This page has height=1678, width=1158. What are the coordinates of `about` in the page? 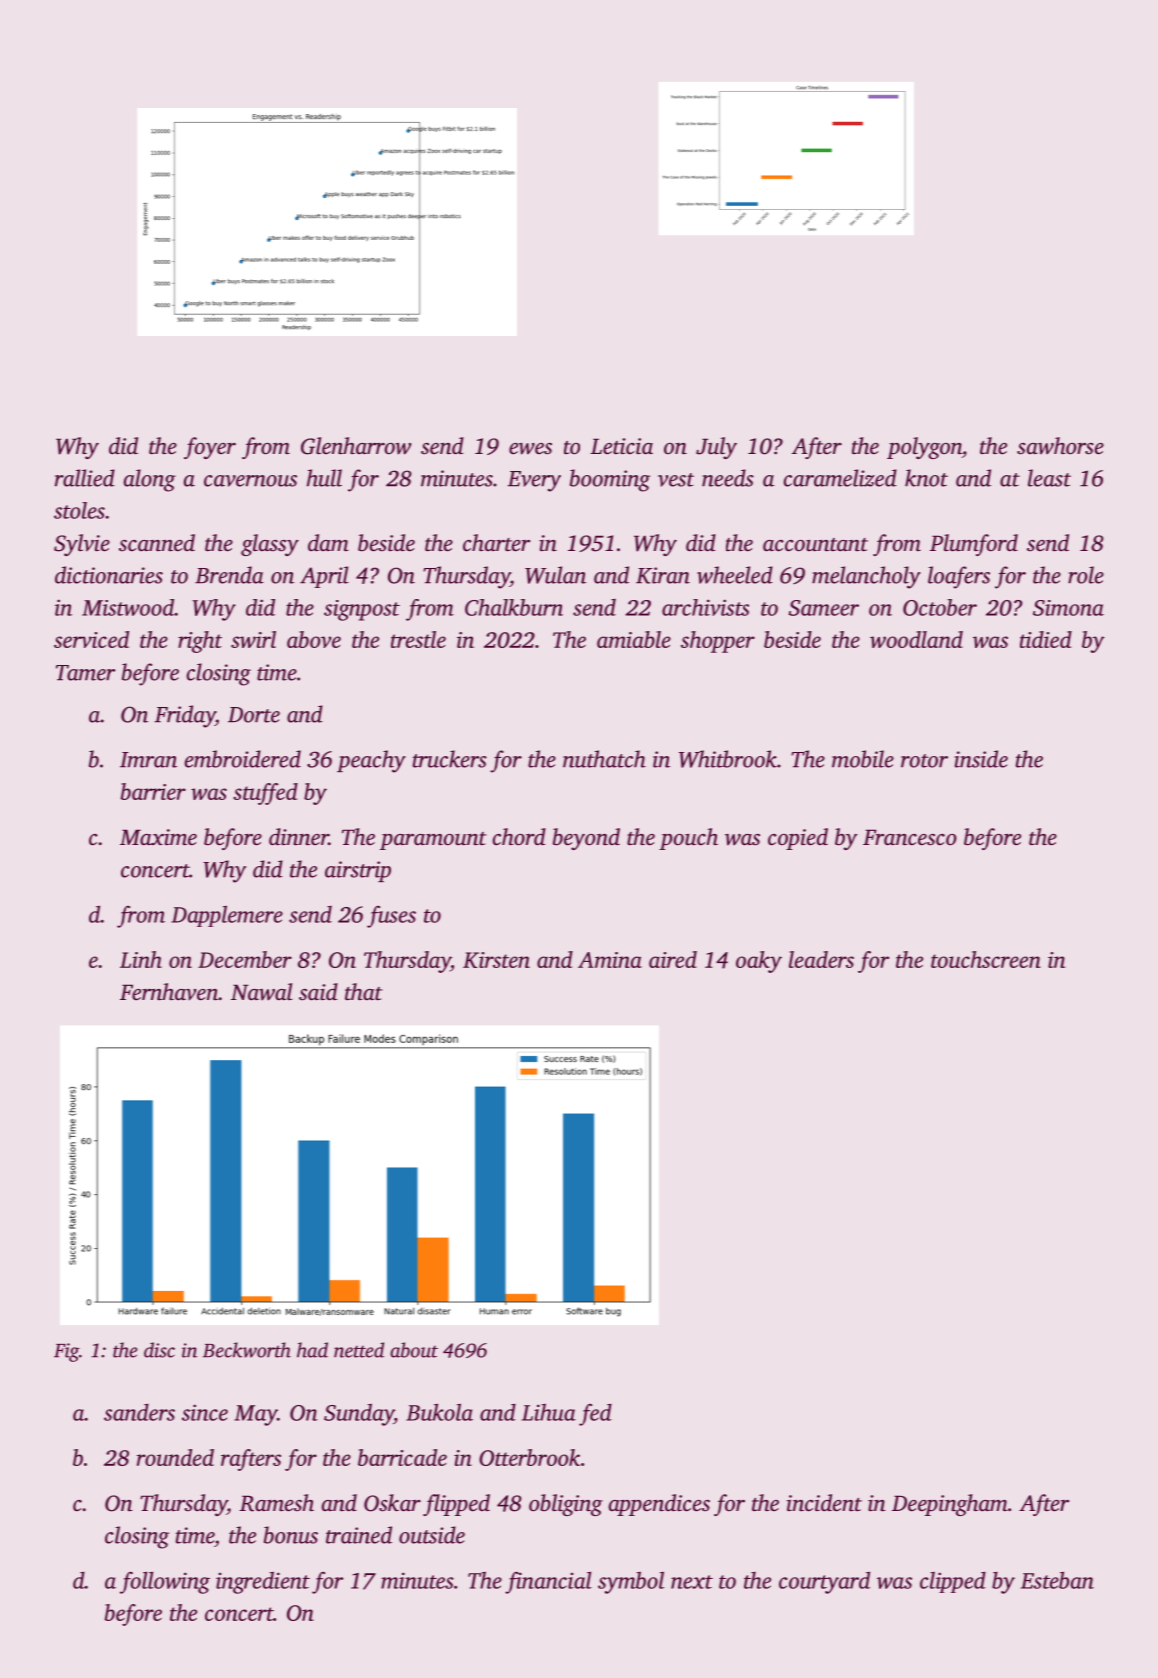 It's located at (414, 1350).
